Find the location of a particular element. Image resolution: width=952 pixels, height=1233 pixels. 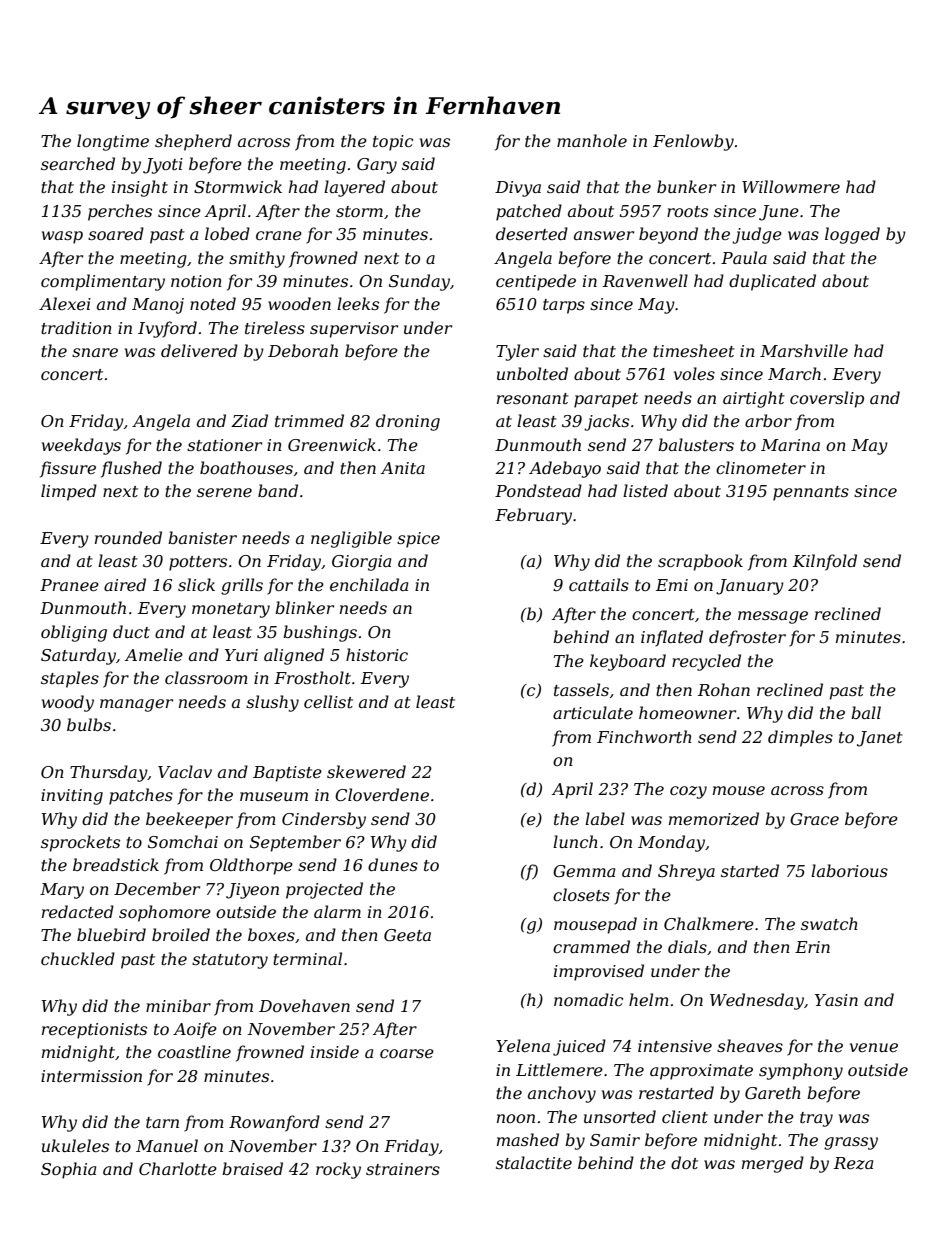

Yuri is located at coordinates (241, 655).
